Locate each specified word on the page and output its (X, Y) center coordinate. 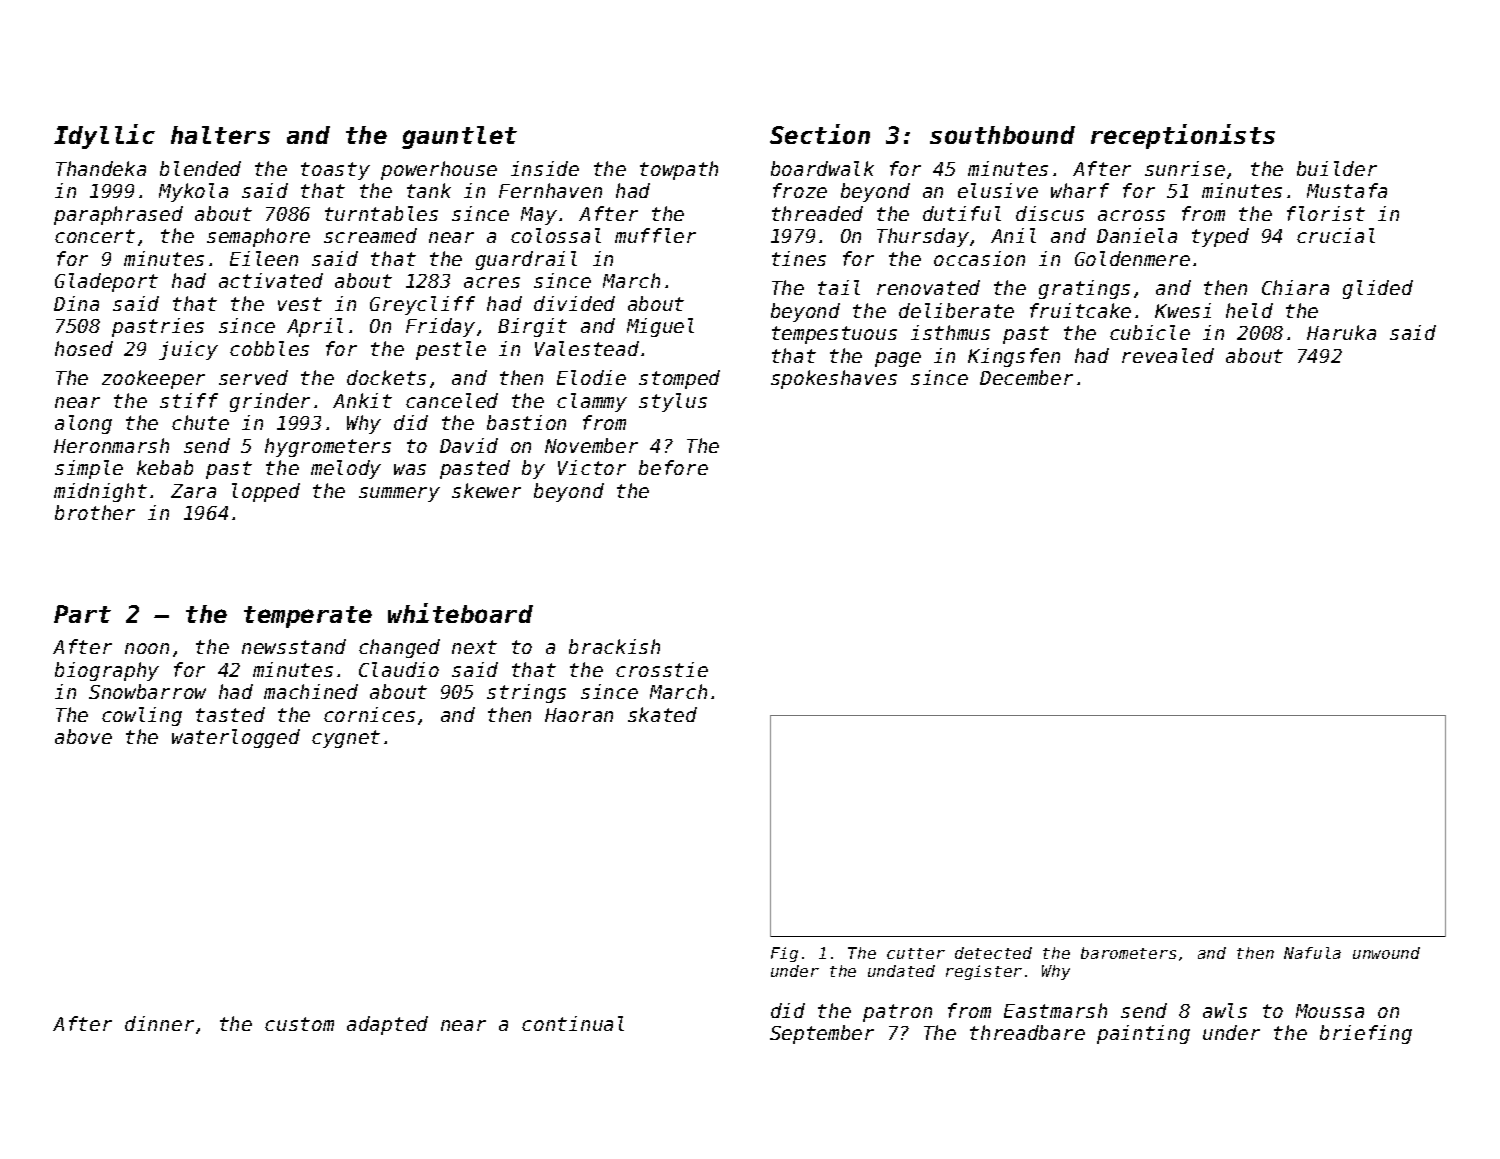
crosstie (662, 669)
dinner (159, 1023)
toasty (335, 171)
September (822, 1034)
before (673, 467)
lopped (266, 492)
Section (820, 134)
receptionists (1183, 136)
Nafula (1312, 953)
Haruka (1341, 332)
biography (107, 671)
